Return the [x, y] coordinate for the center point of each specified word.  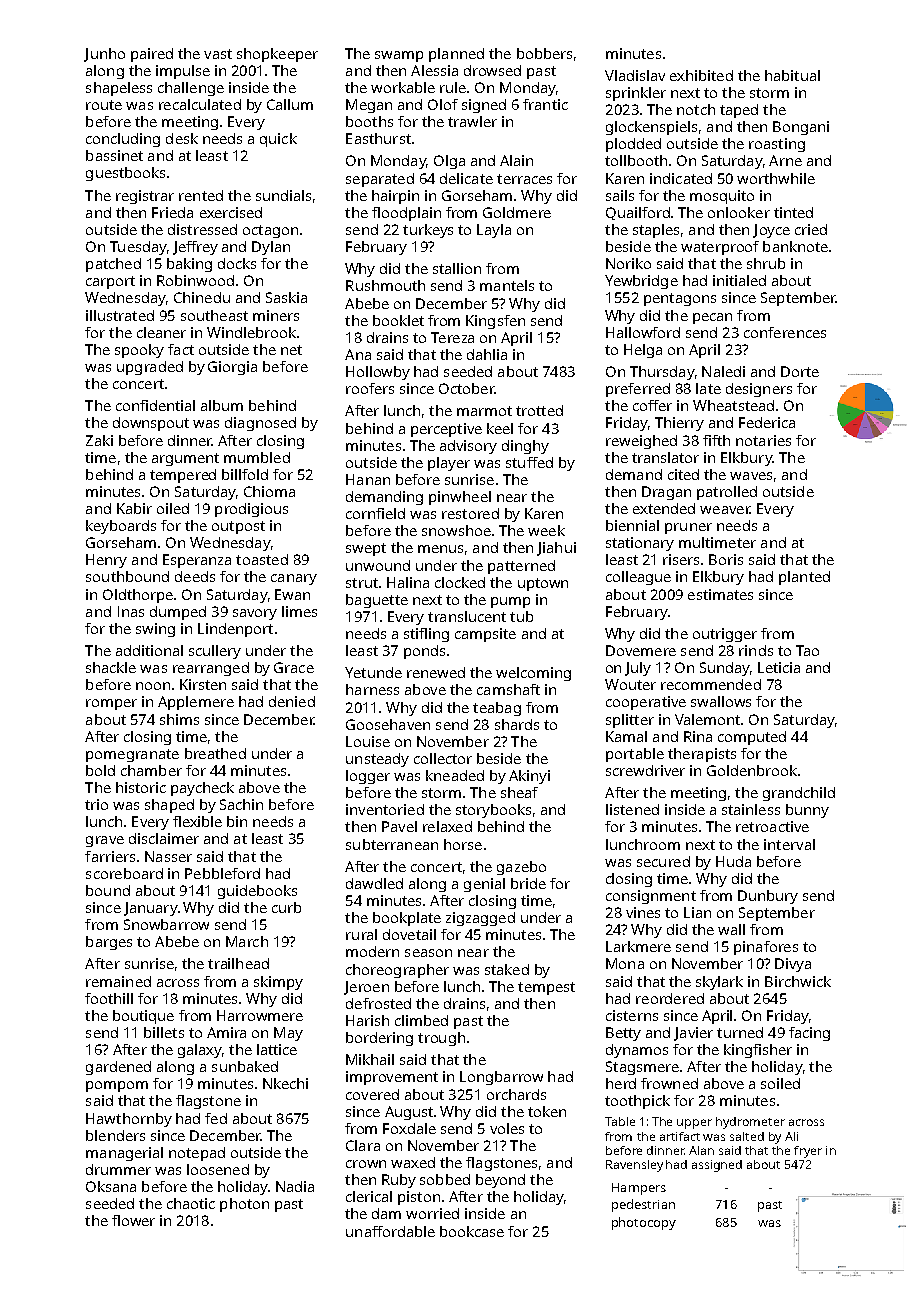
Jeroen [366, 988]
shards [517, 724]
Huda [733, 861]
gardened [118, 1068]
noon [153, 686]
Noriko [628, 263]
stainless [751, 809]
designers [759, 390]
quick [278, 140]
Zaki [99, 440]
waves [751, 476]
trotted [539, 410]
